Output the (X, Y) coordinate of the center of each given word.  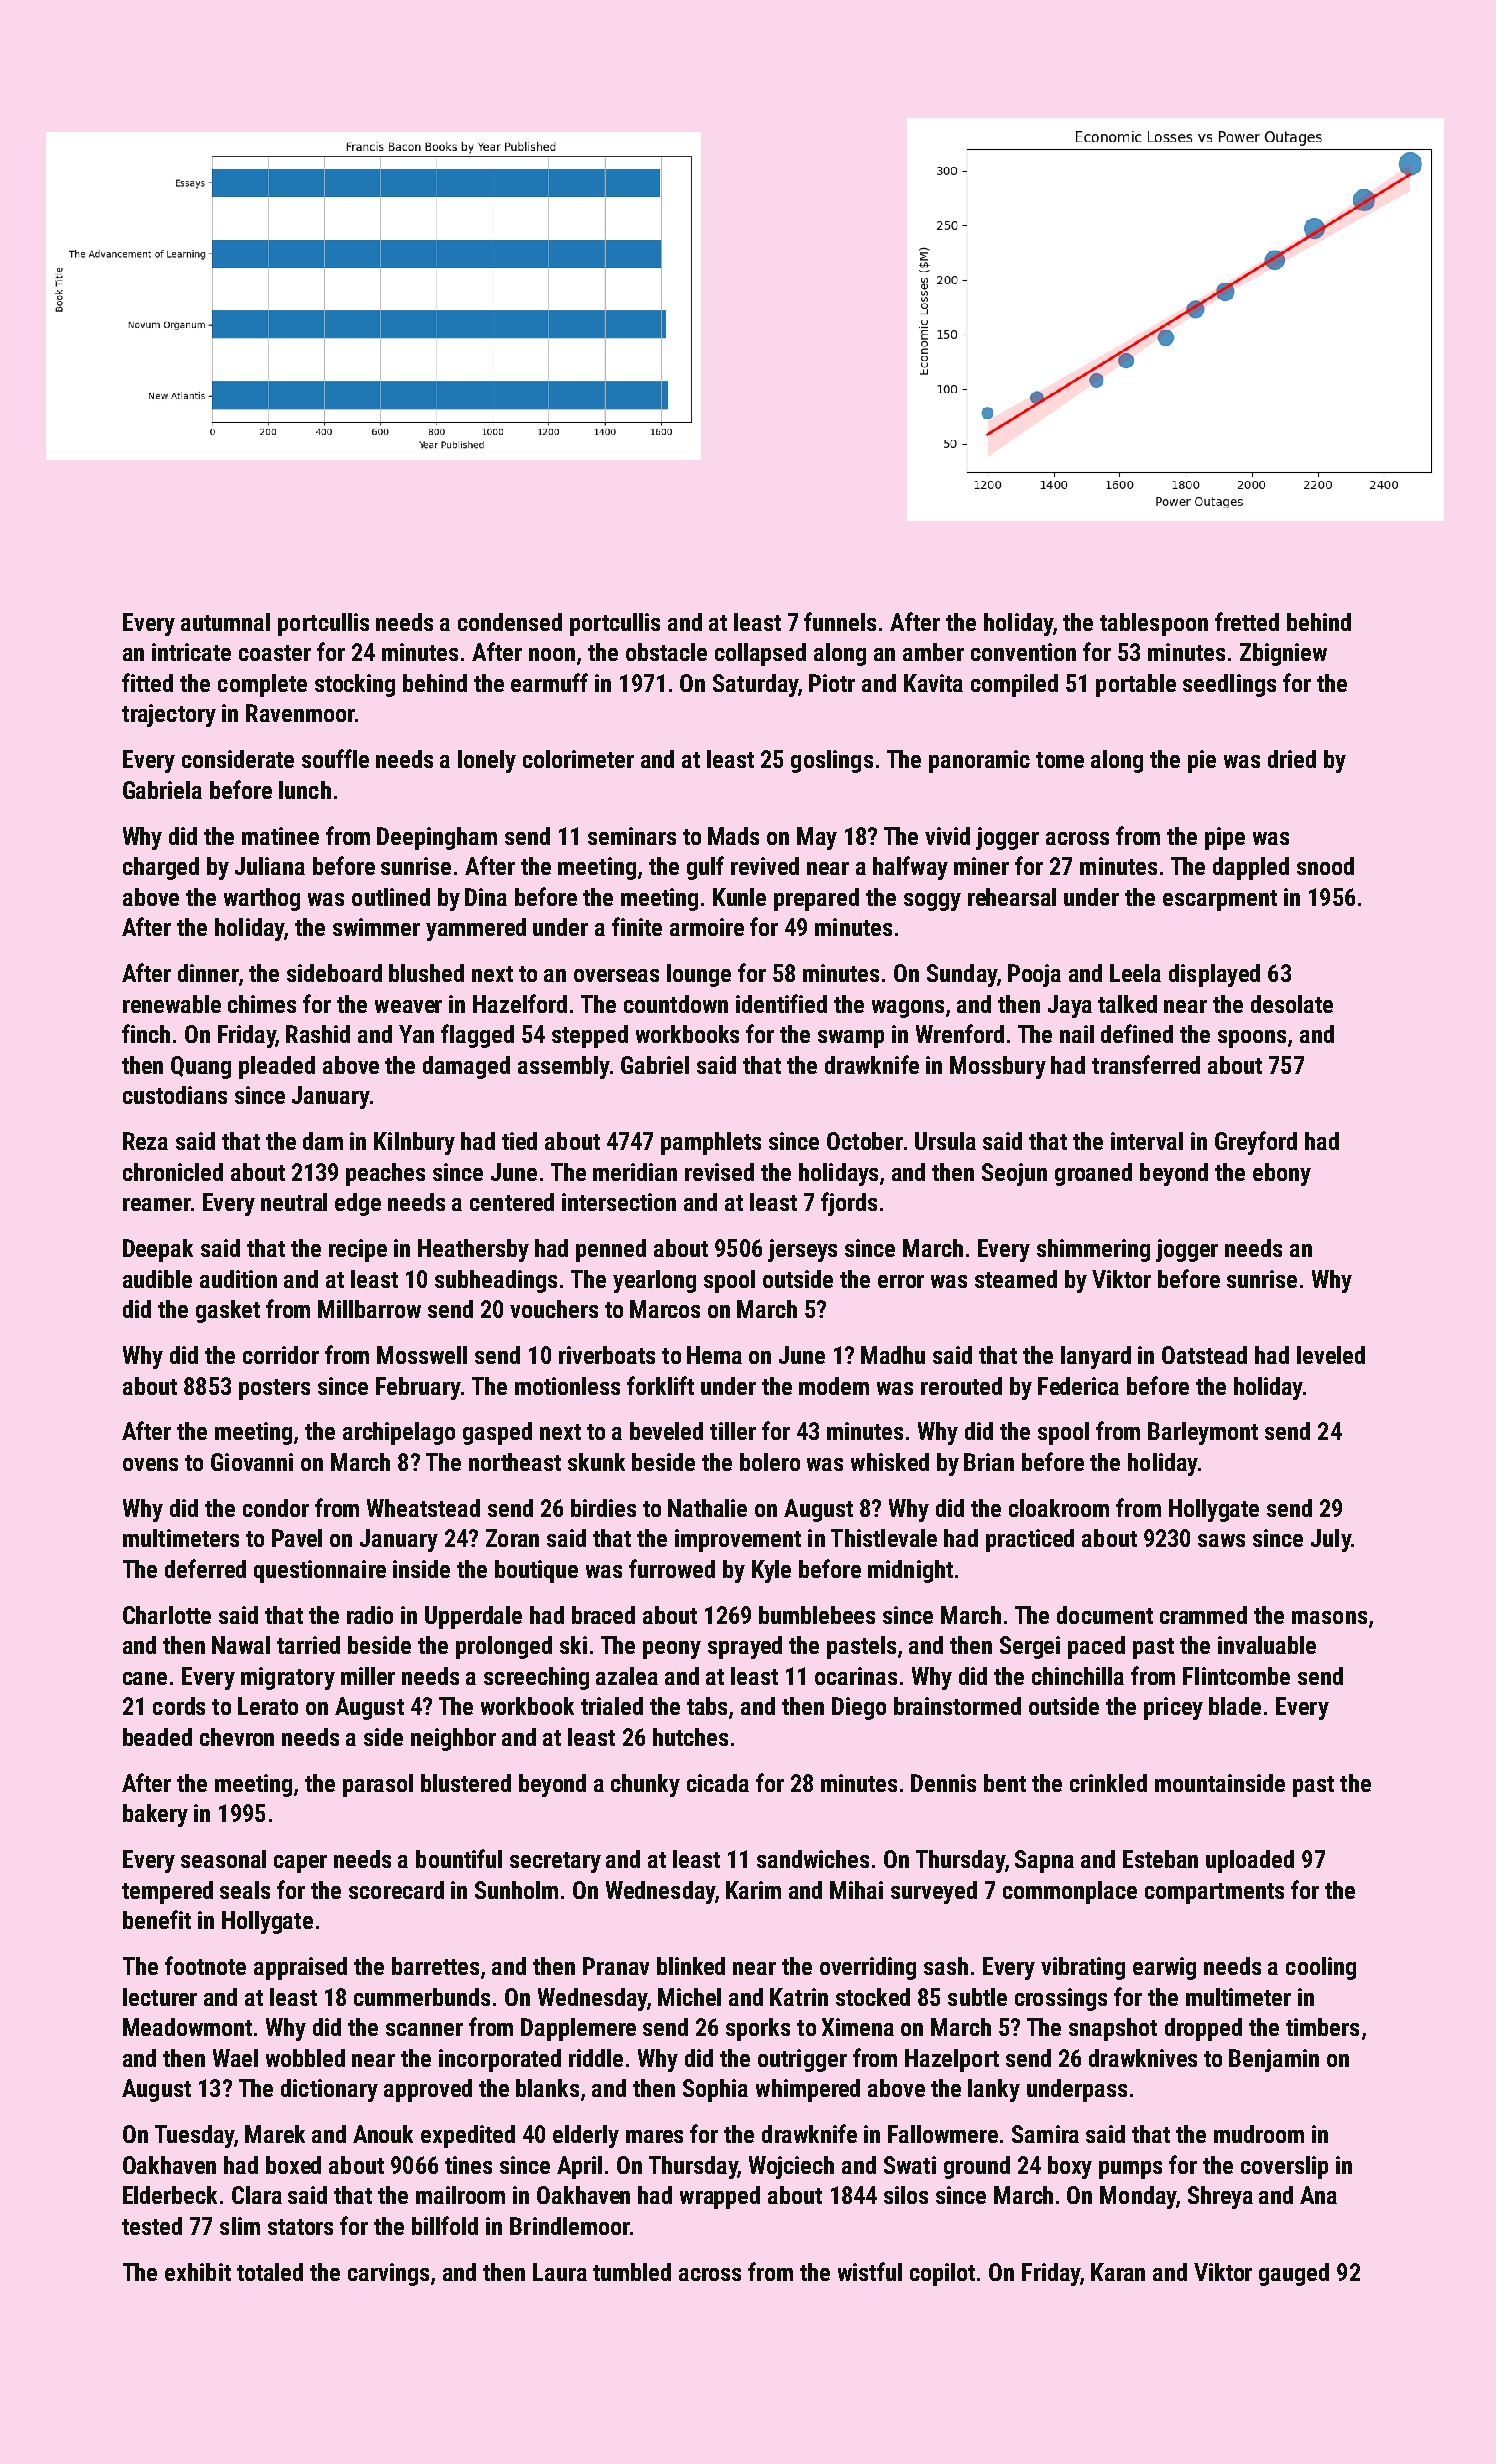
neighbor (453, 1739)
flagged (477, 1036)
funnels (840, 621)
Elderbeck (170, 2195)
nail (1077, 1034)
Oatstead (1204, 1355)
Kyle (771, 1571)
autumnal (225, 622)
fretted (1247, 621)
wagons (908, 1009)
